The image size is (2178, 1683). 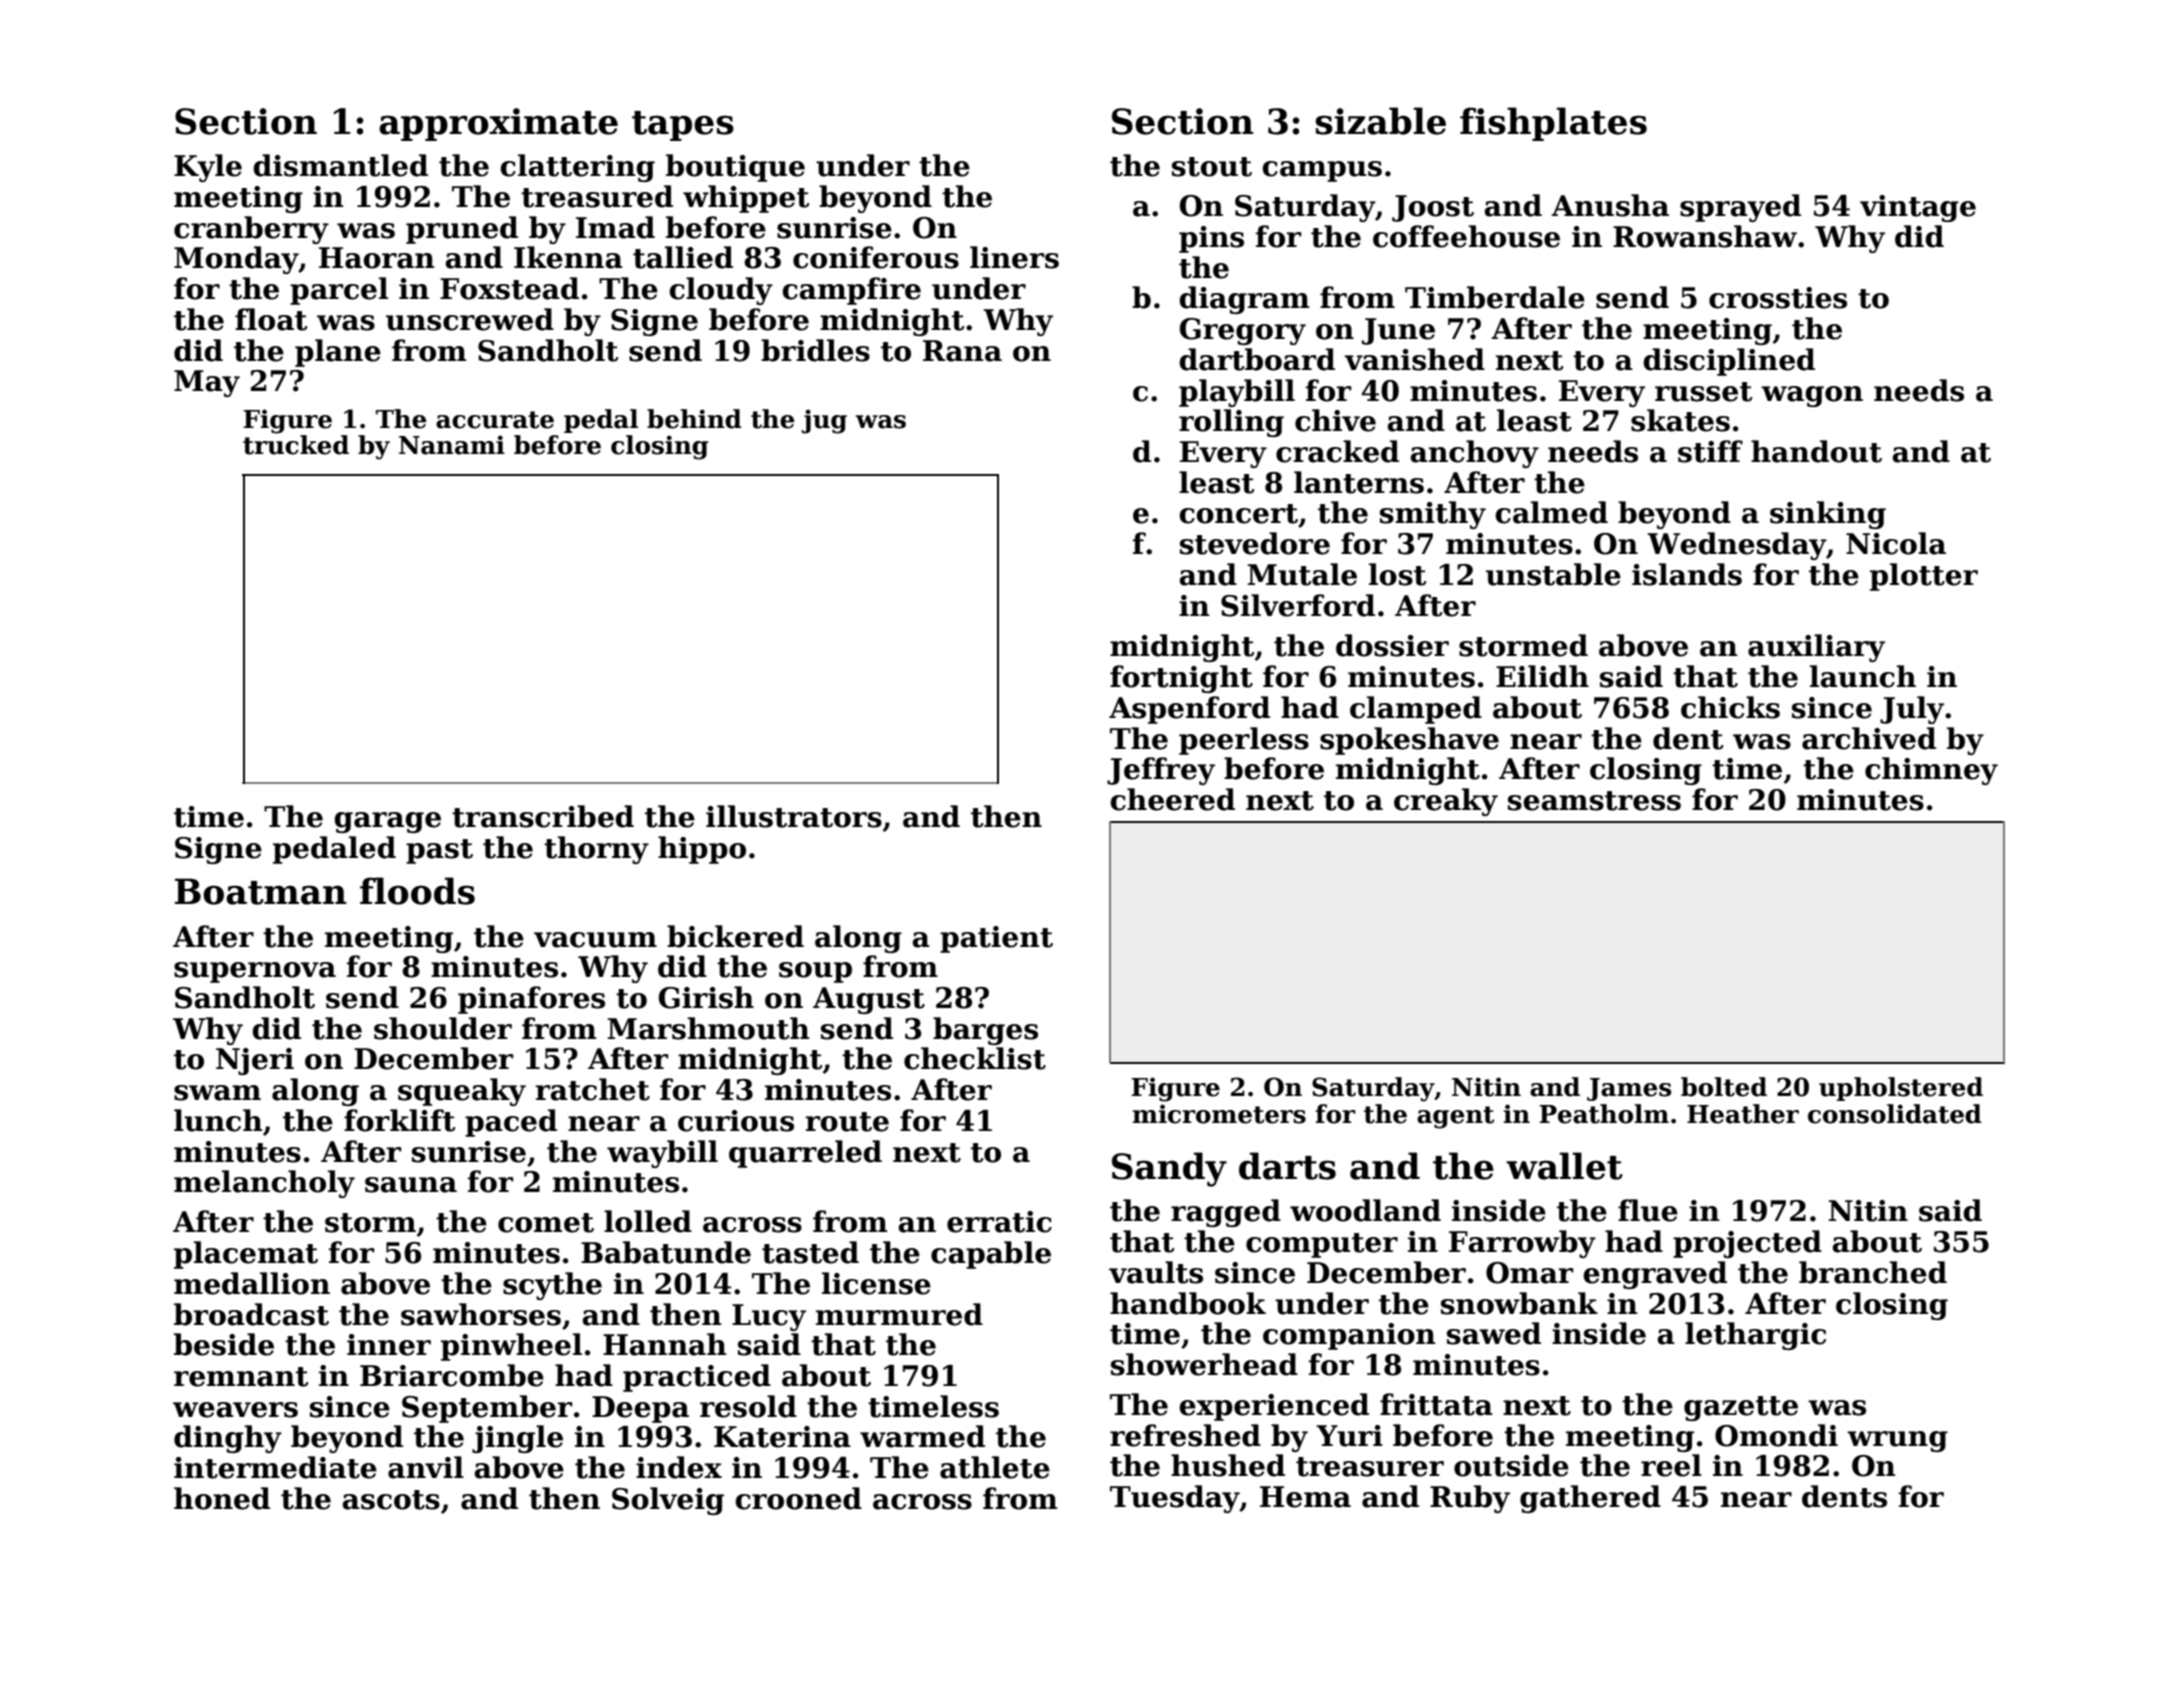 I want to click on garage, so click(x=387, y=822).
